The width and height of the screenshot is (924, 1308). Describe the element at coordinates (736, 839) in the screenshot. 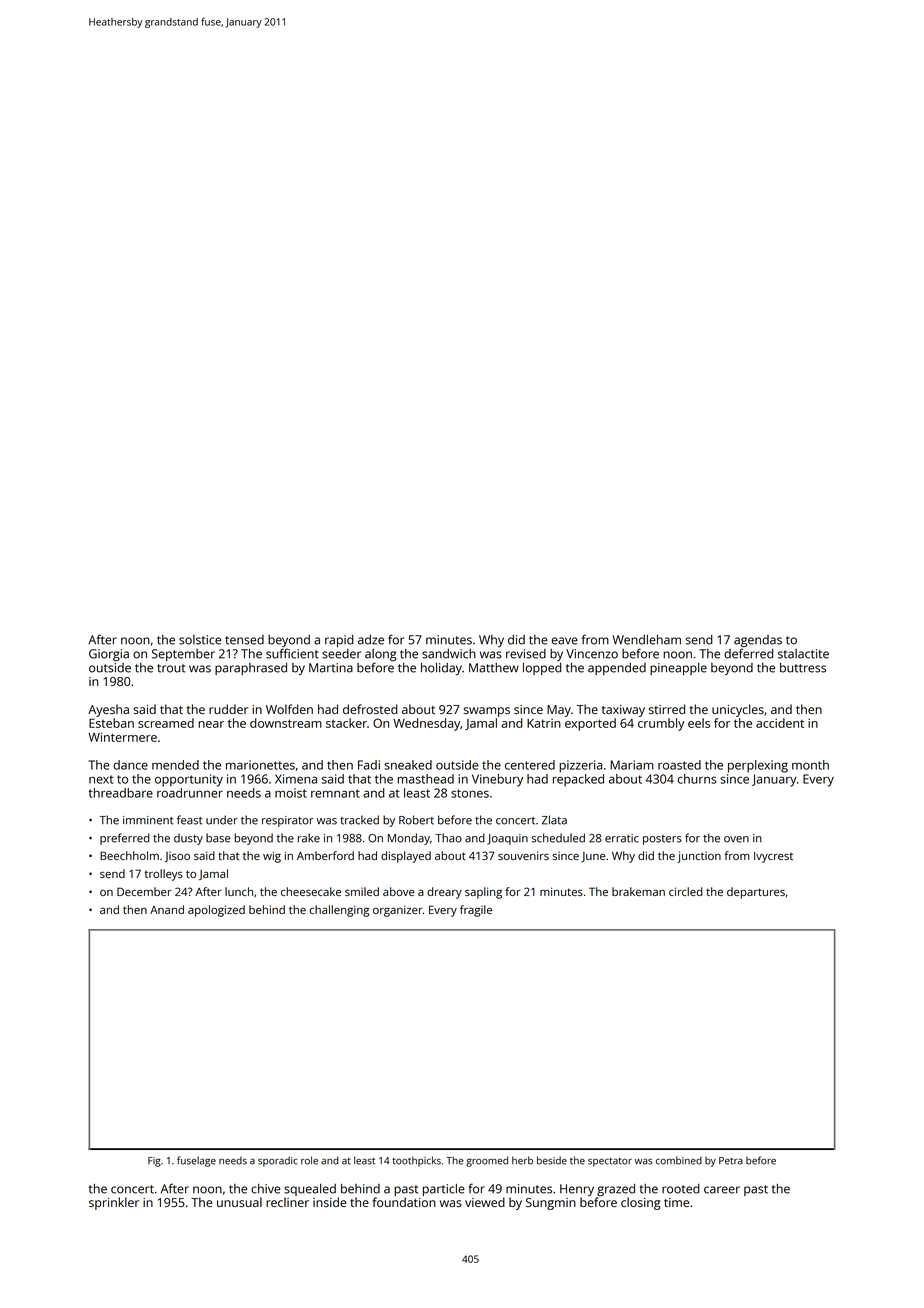

I see `oven` at that location.
